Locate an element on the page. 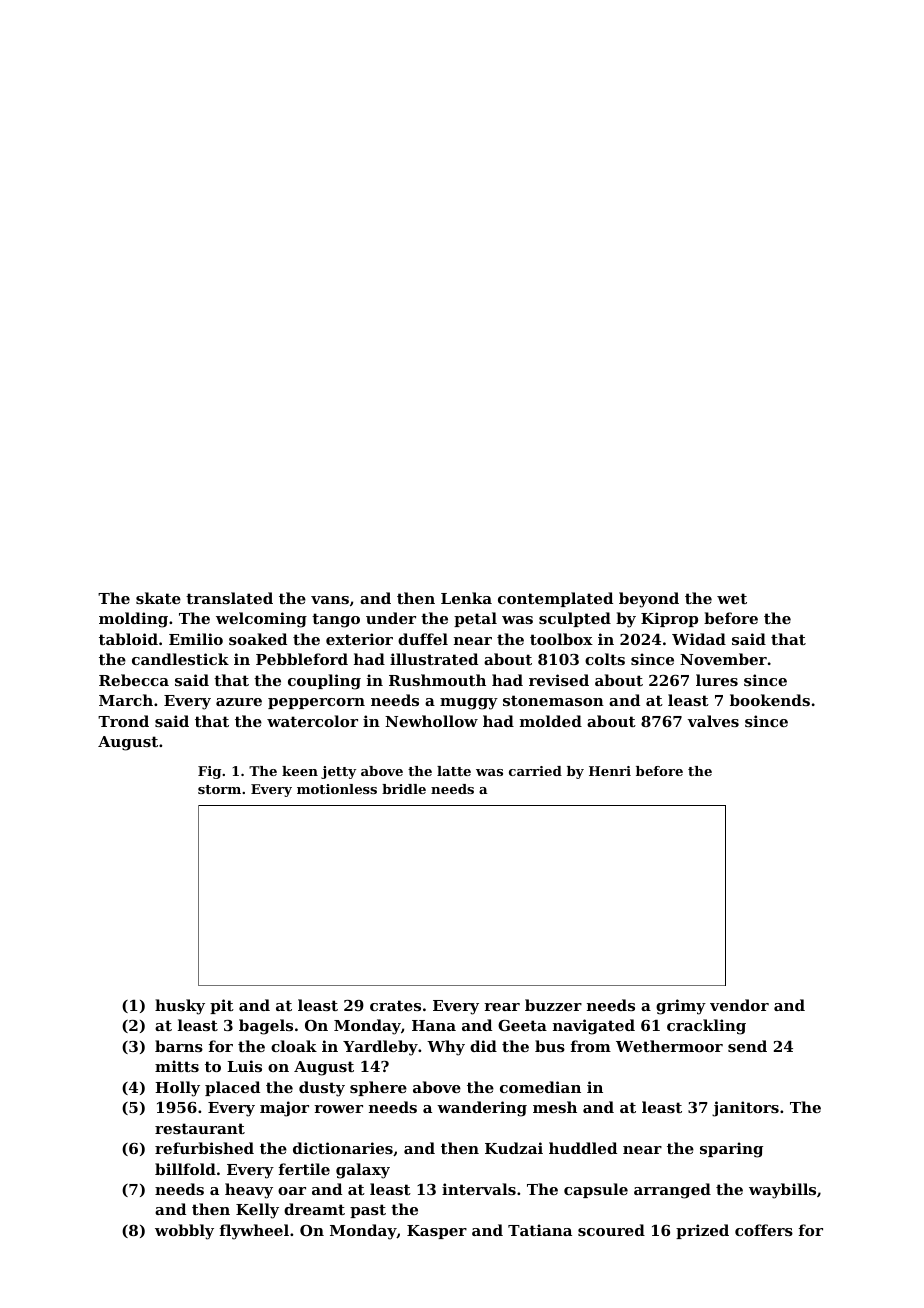 The width and height of the image is (924, 1308). molding is located at coordinates (133, 620).
